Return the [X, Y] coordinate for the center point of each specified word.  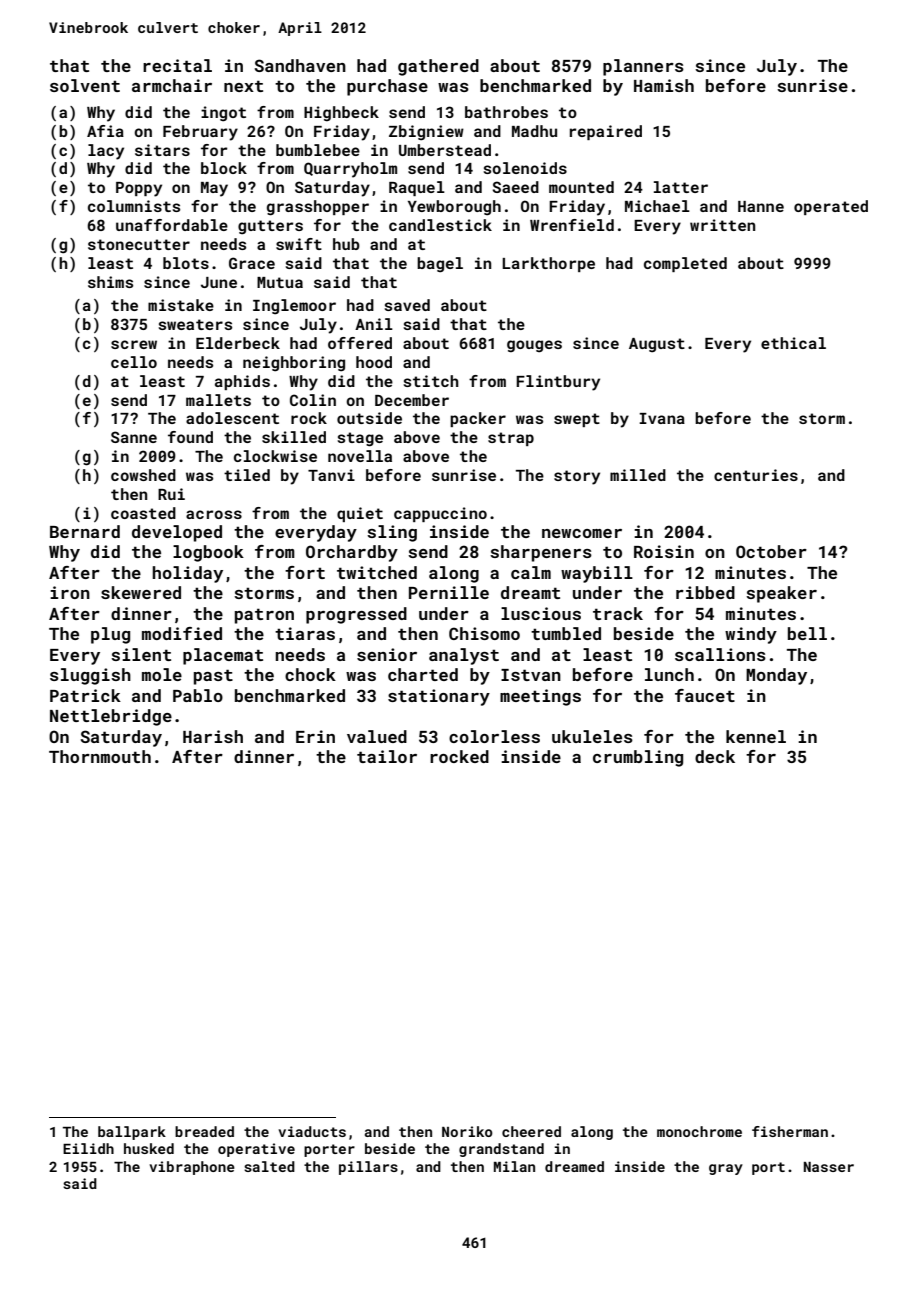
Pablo [198, 695]
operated [831, 207]
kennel [756, 736]
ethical [793, 343]
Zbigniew [426, 133]
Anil [374, 324]
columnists [134, 206]
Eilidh [88, 1148]
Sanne [134, 437]
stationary [439, 697]
